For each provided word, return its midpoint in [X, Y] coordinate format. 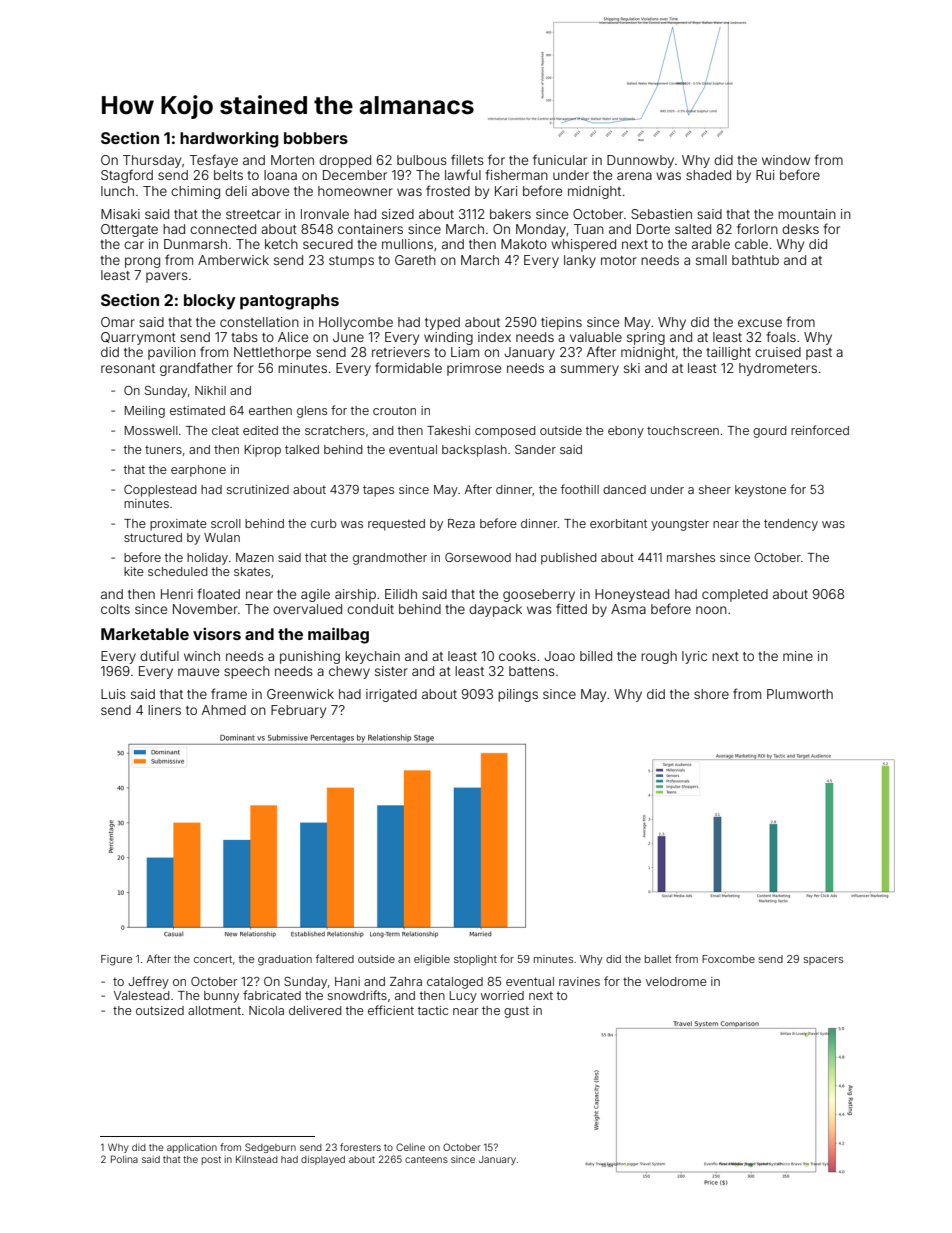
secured [328, 244]
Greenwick [300, 694]
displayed [323, 1160]
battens [532, 671]
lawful [463, 174]
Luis [113, 694]
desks [800, 229]
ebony [626, 432]
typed [442, 323]
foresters [360, 1147]
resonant [128, 368]
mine [798, 656]
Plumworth [800, 694]
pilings [518, 695]
